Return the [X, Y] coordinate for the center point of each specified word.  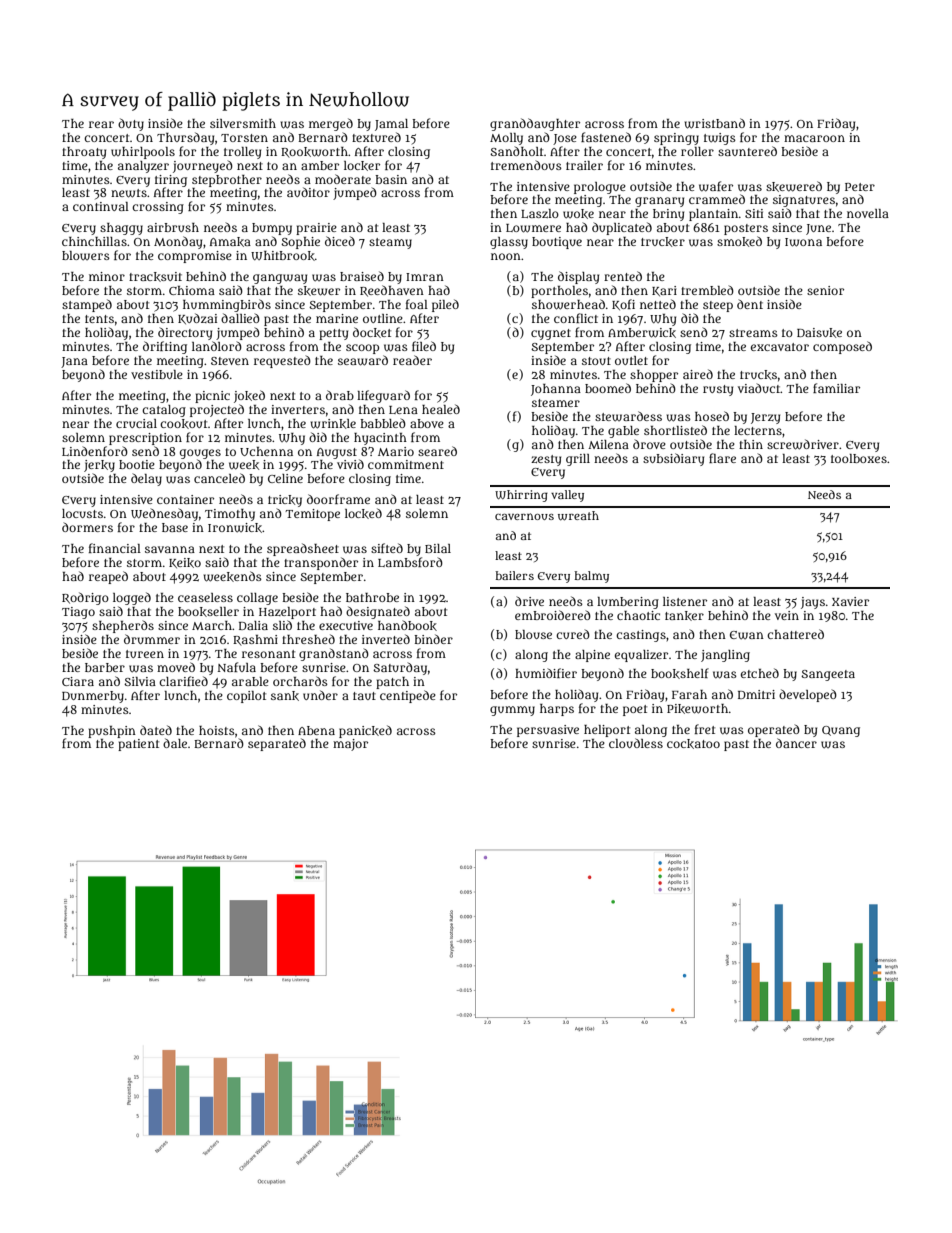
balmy [591, 577]
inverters [298, 409]
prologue [600, 188]
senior [825, 290]
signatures [804, 201]
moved [176, 667]
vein [787, 615]
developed [808, 695]
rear [101, 124]
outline [383, 318]
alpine [592, 656]
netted [658, 304]
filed [424, 346]
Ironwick [235, 528]
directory [185, 333]
